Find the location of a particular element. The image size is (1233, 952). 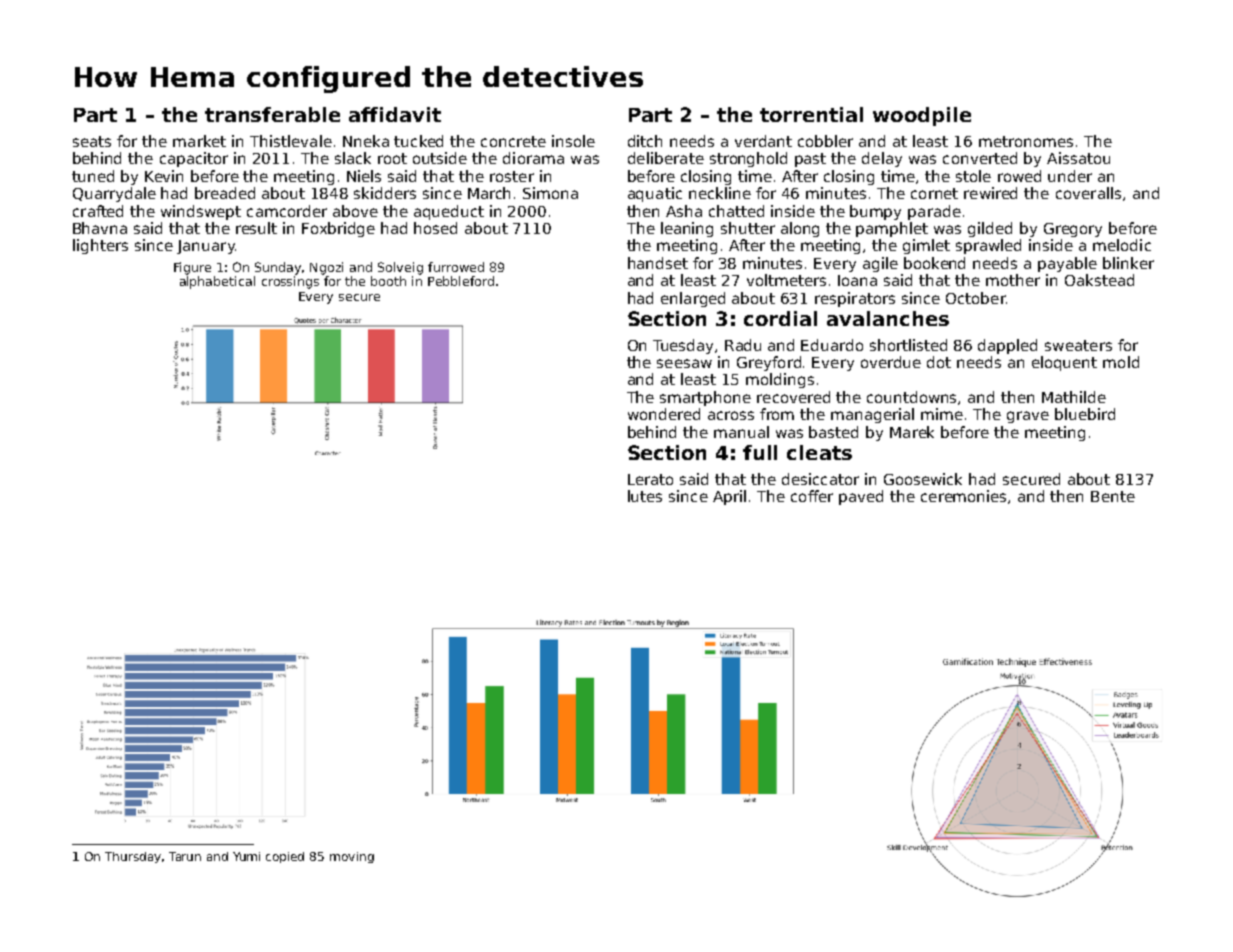

cleats is located at coordinates (819, 452).
